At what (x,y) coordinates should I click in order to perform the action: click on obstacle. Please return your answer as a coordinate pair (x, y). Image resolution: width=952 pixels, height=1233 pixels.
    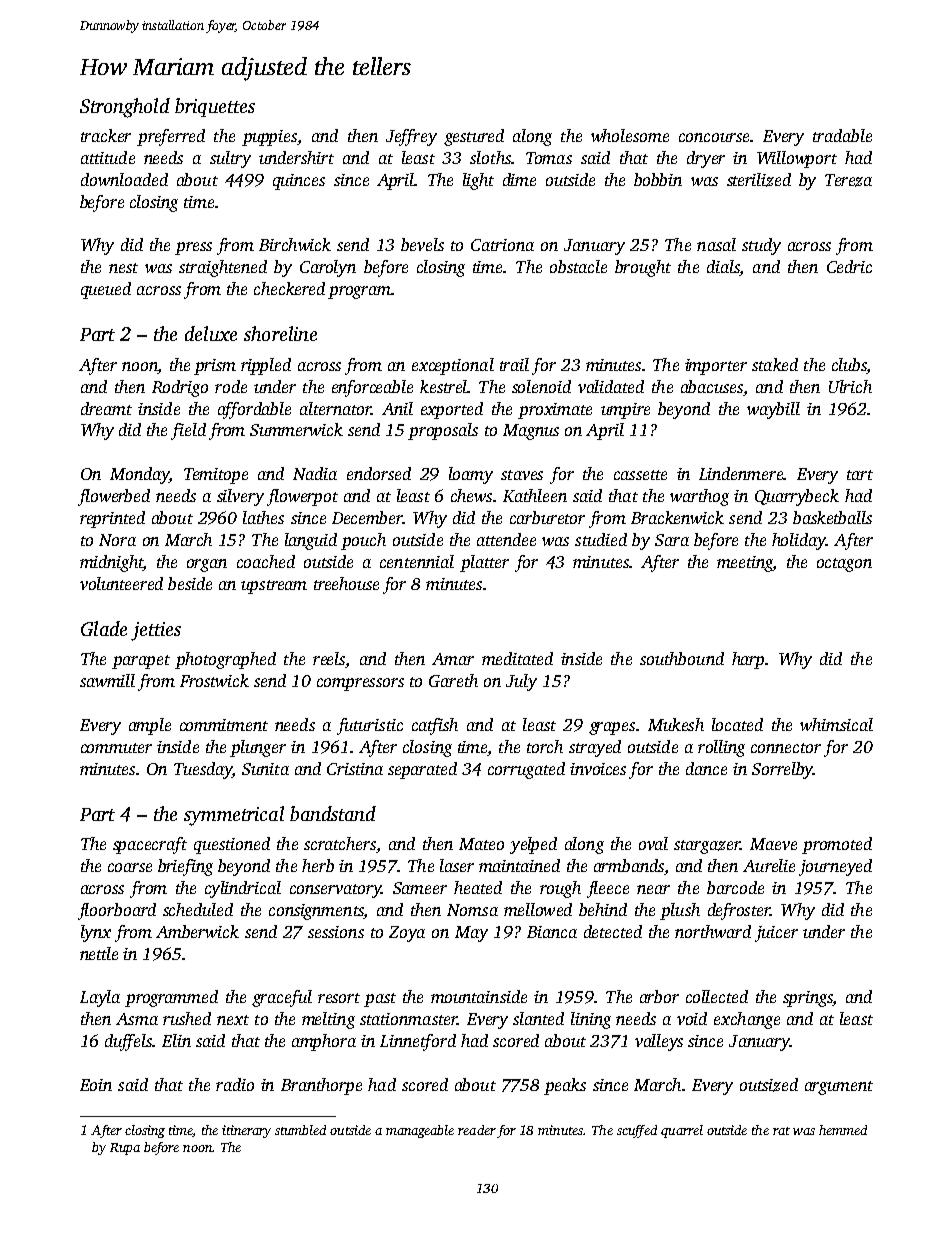
    Looking at the image, I should click on (578, 266).
